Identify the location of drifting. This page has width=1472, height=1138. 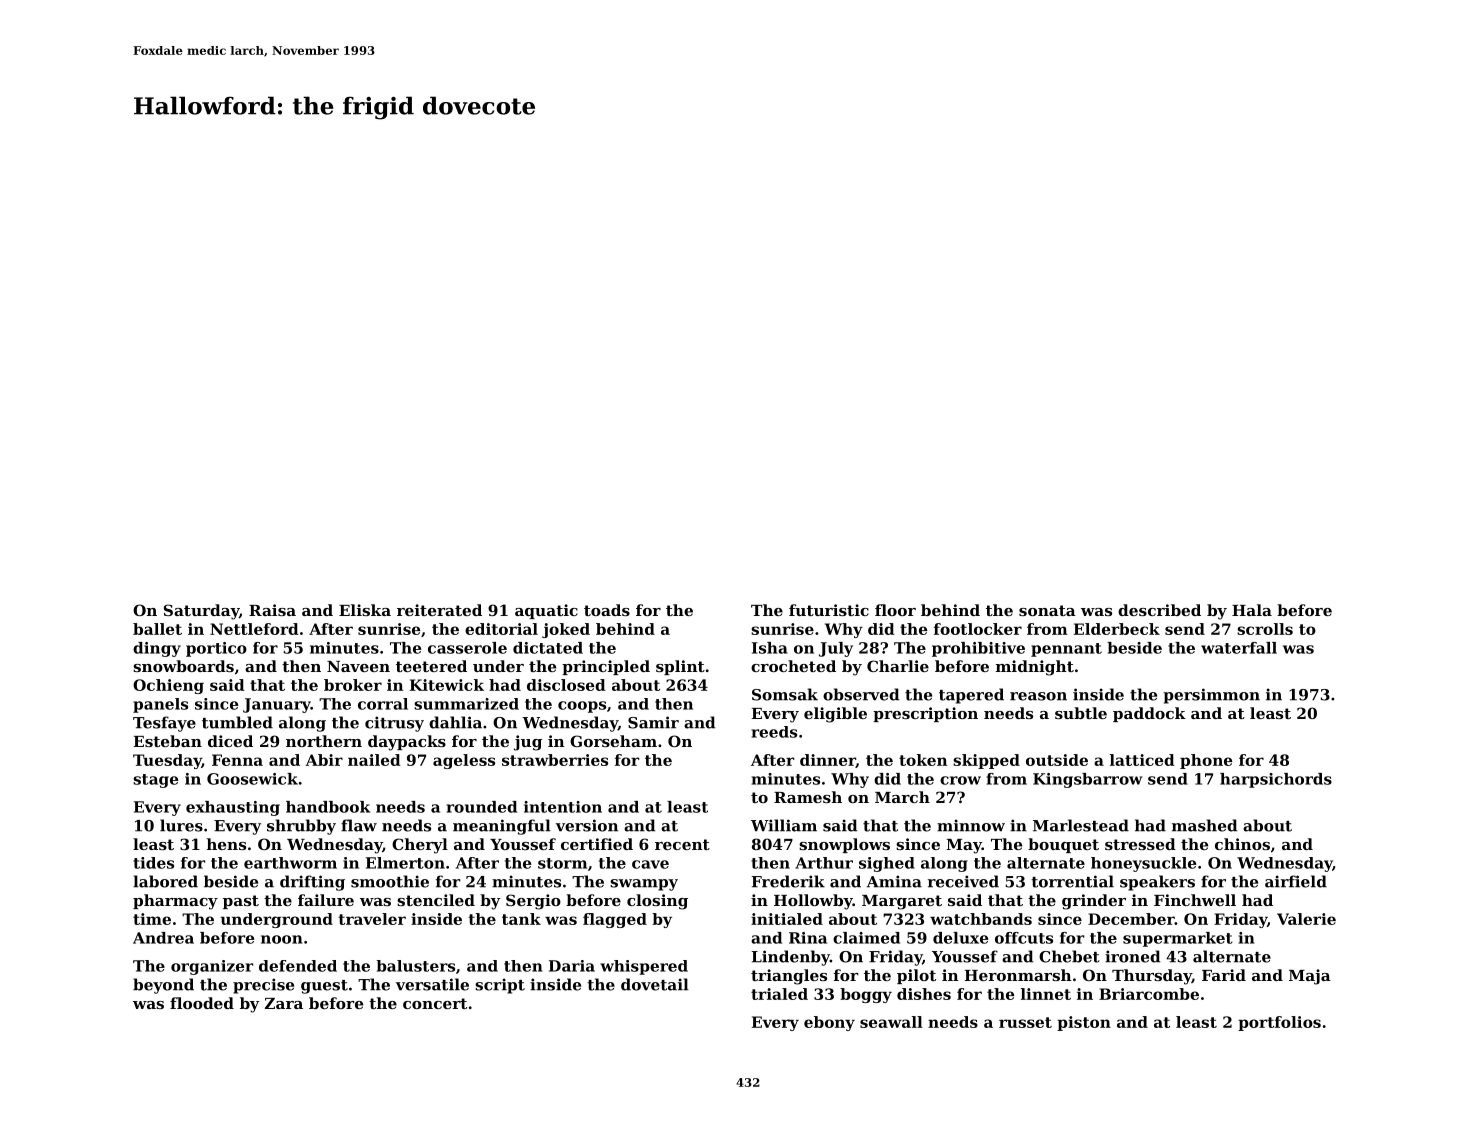
(312, 883).
